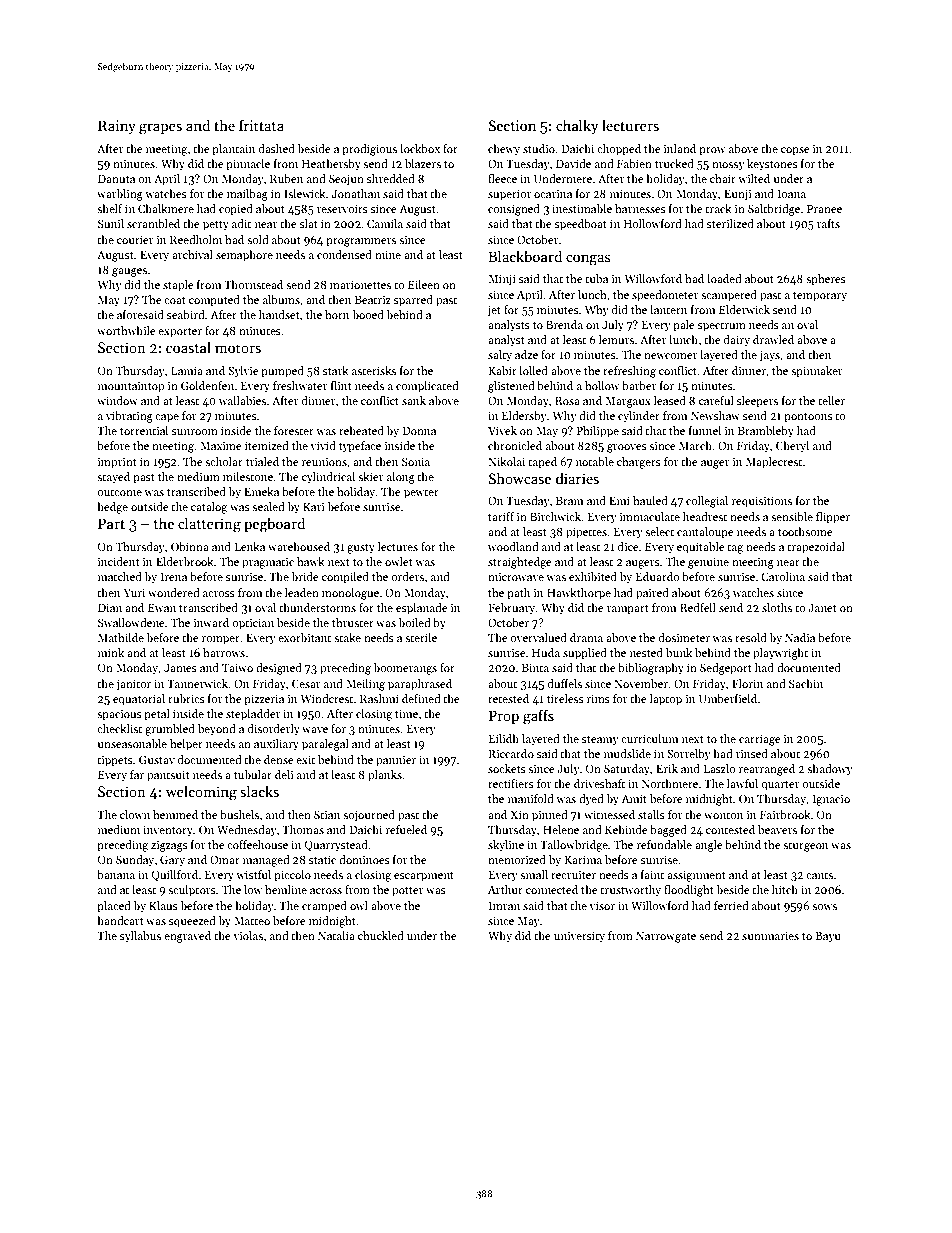 Image resolution: width=952 pixels, height=1233 pixels. Describe the element at coordinates (652, 594) in the screenshot. I see `paired` at that location.
